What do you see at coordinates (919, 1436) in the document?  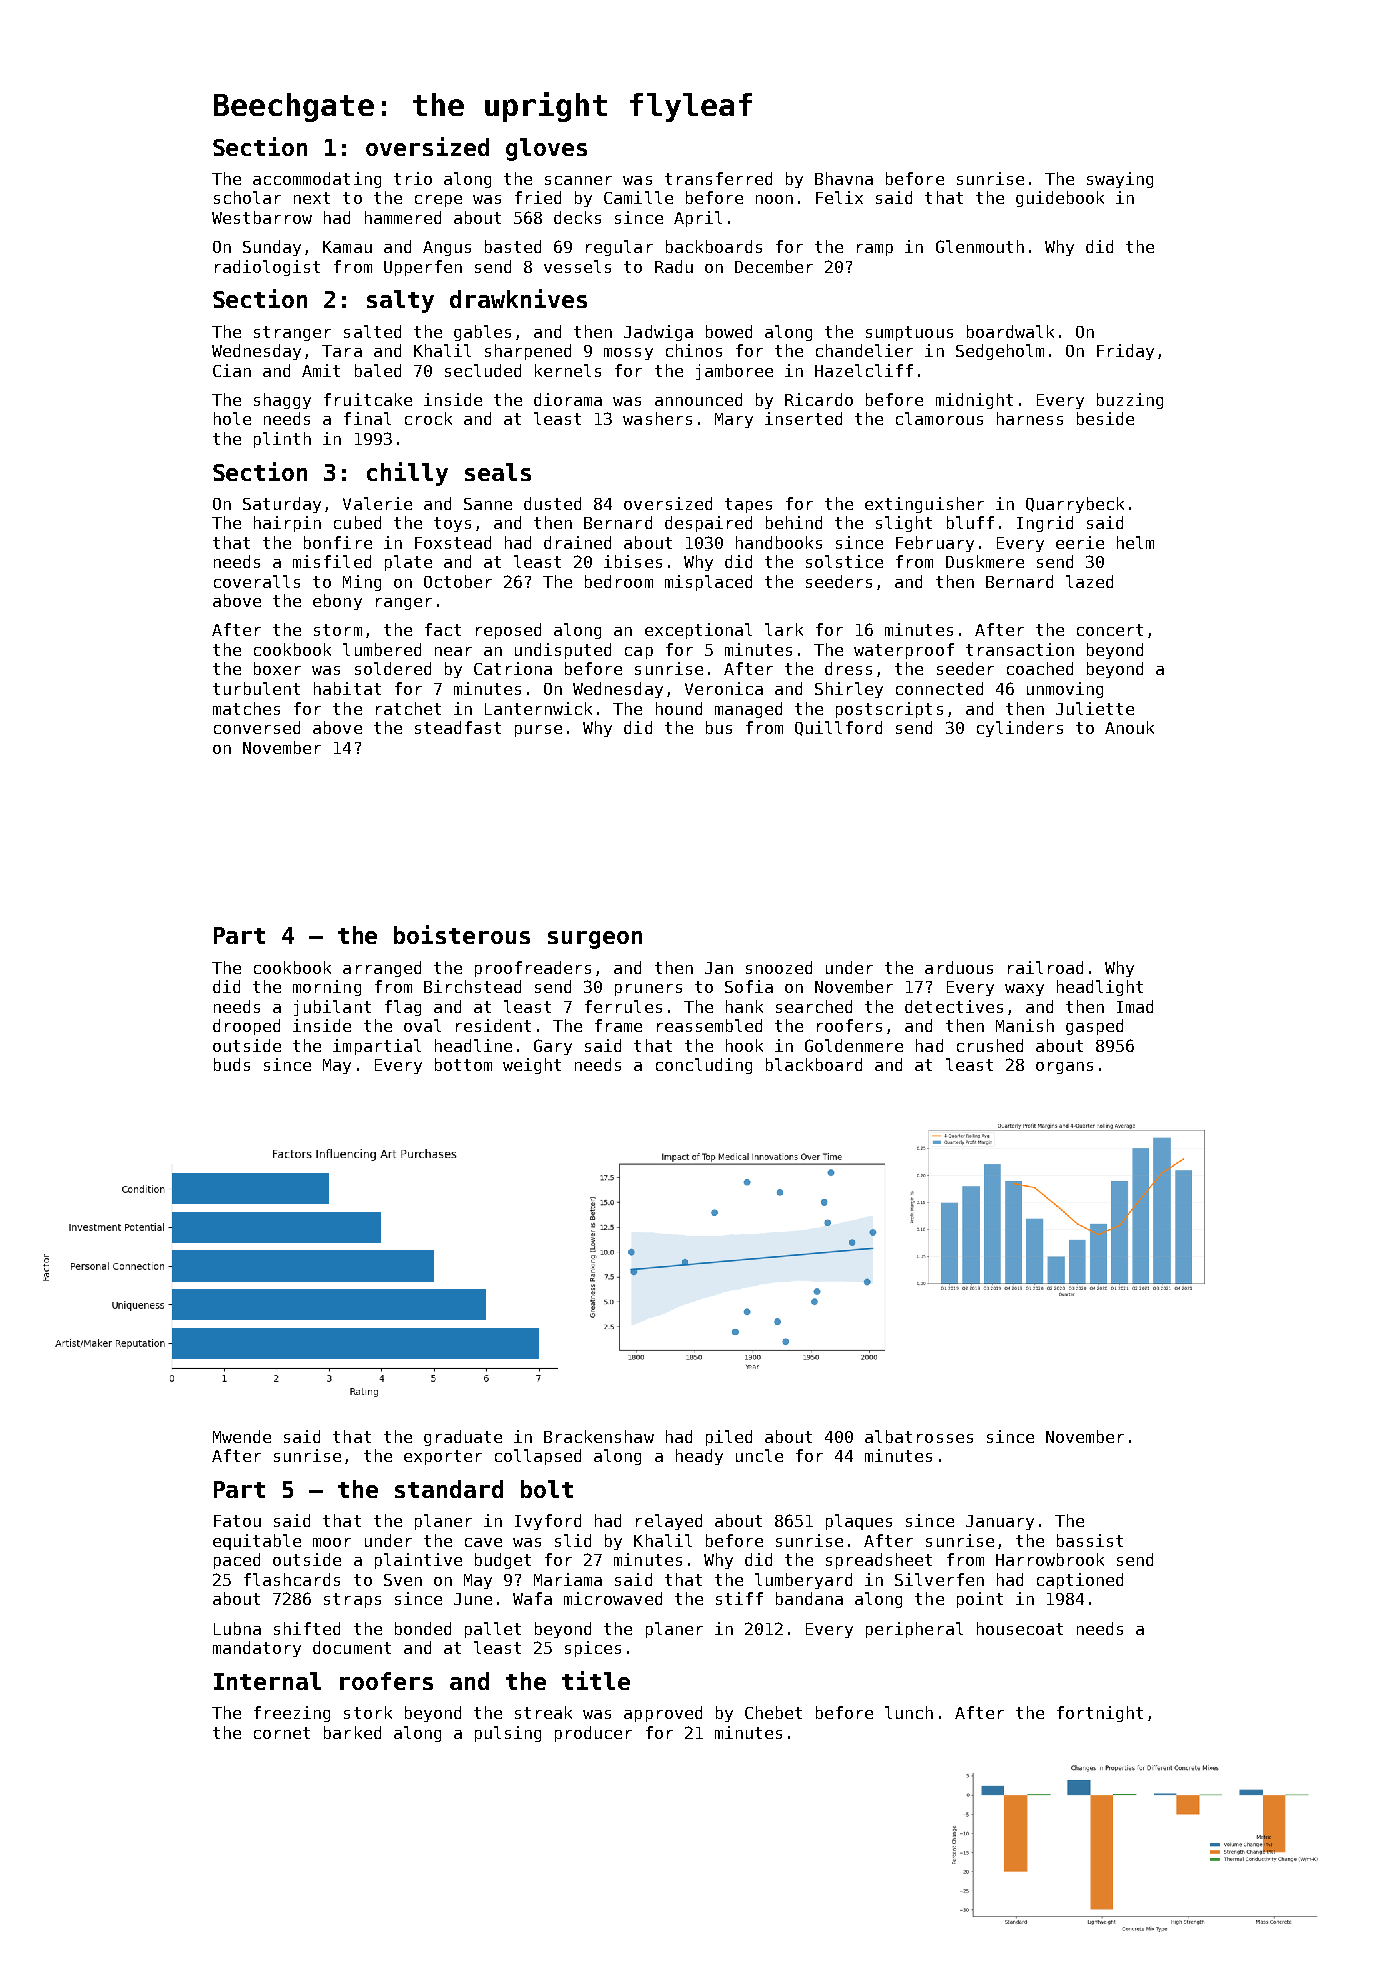 I see `albatrosses` at bounding box center [919, 1436].
